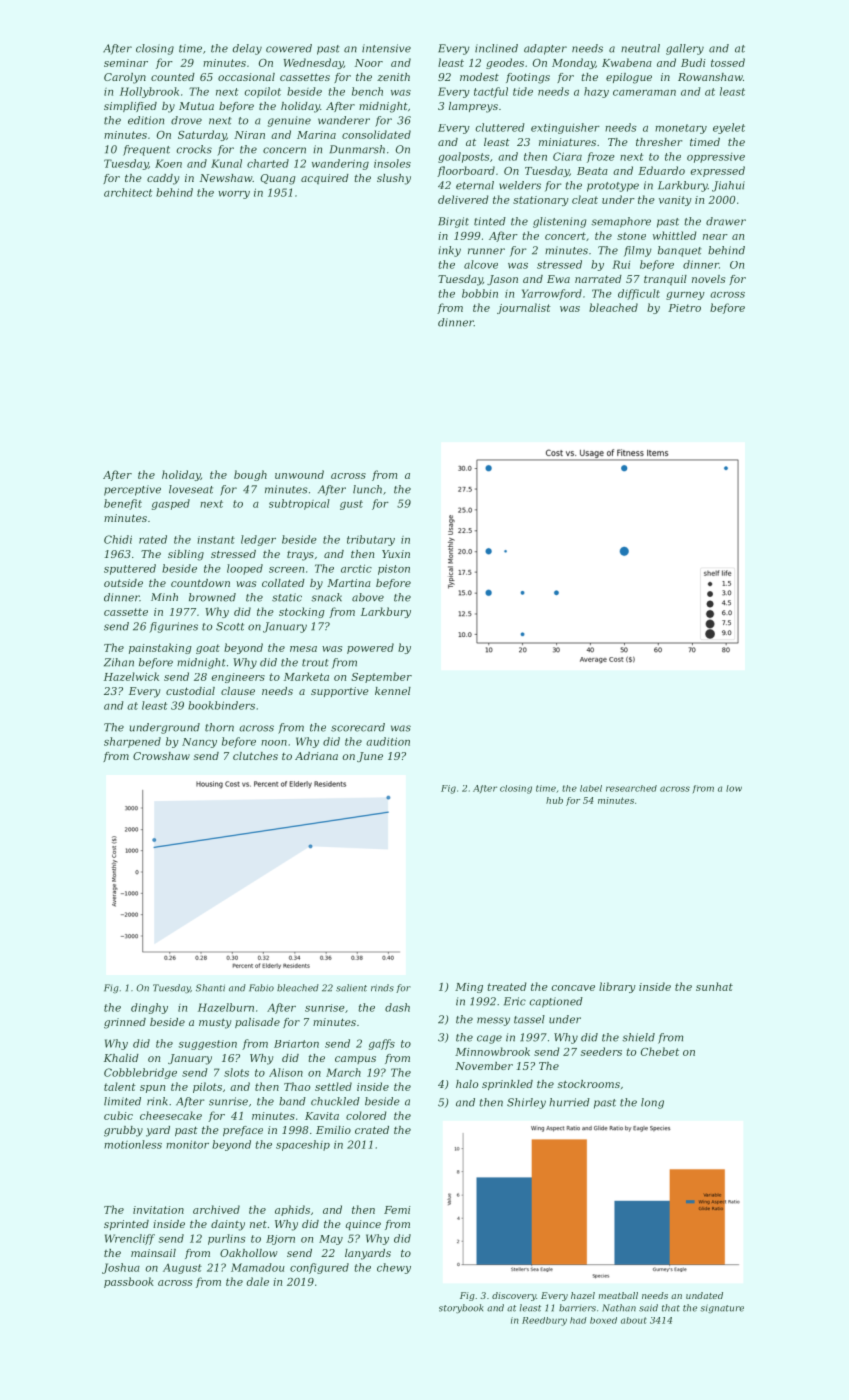  Describe the element at coordinates (526, 1103) in the screenshot. I see `Shirley` at that location.
